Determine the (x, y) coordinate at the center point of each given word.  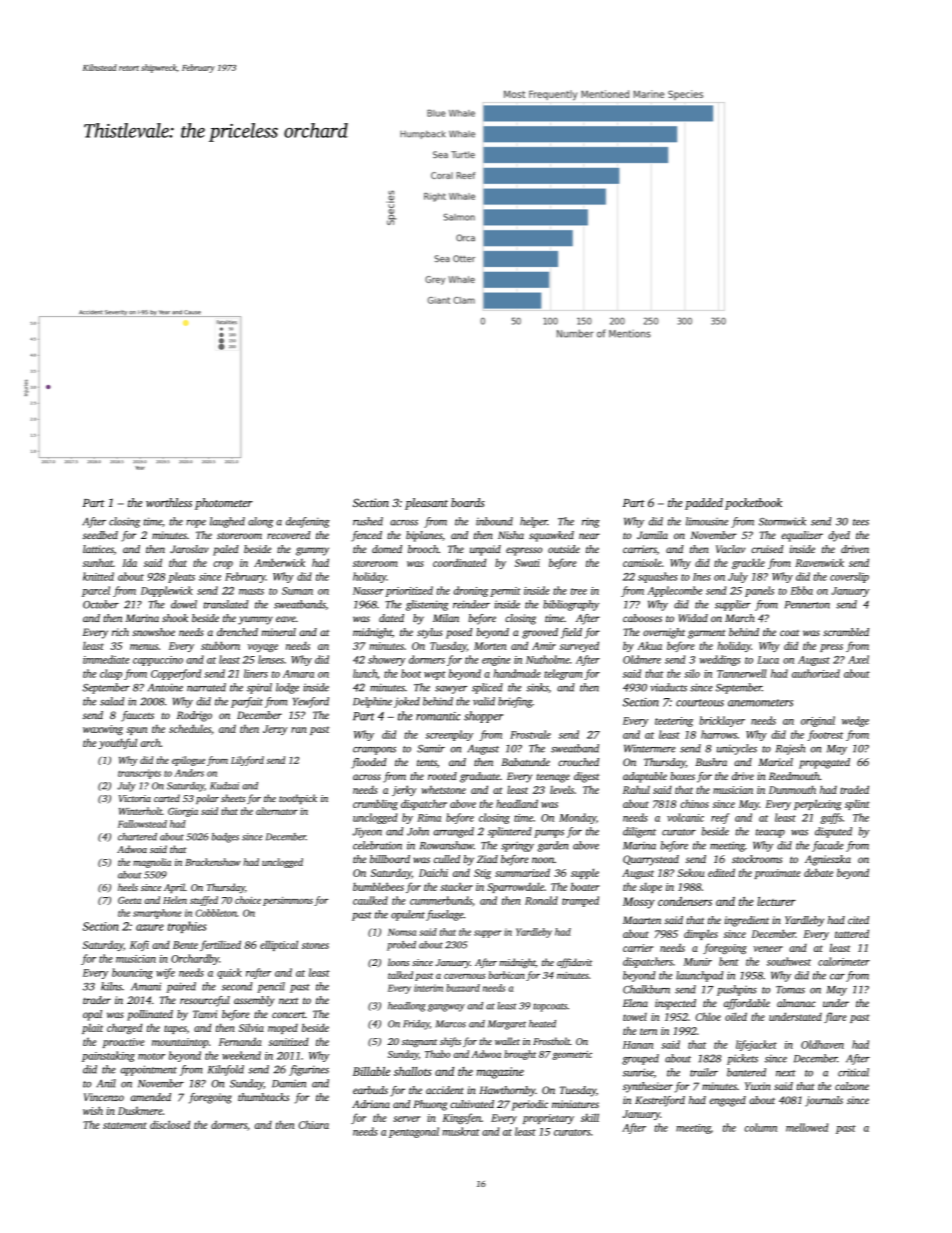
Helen (175, 900)
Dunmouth (792, 789)
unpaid (485, 550)
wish (93, 1110)
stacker (456, 886)
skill (590, 1117)
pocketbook (753, 504)
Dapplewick (167, 591)
